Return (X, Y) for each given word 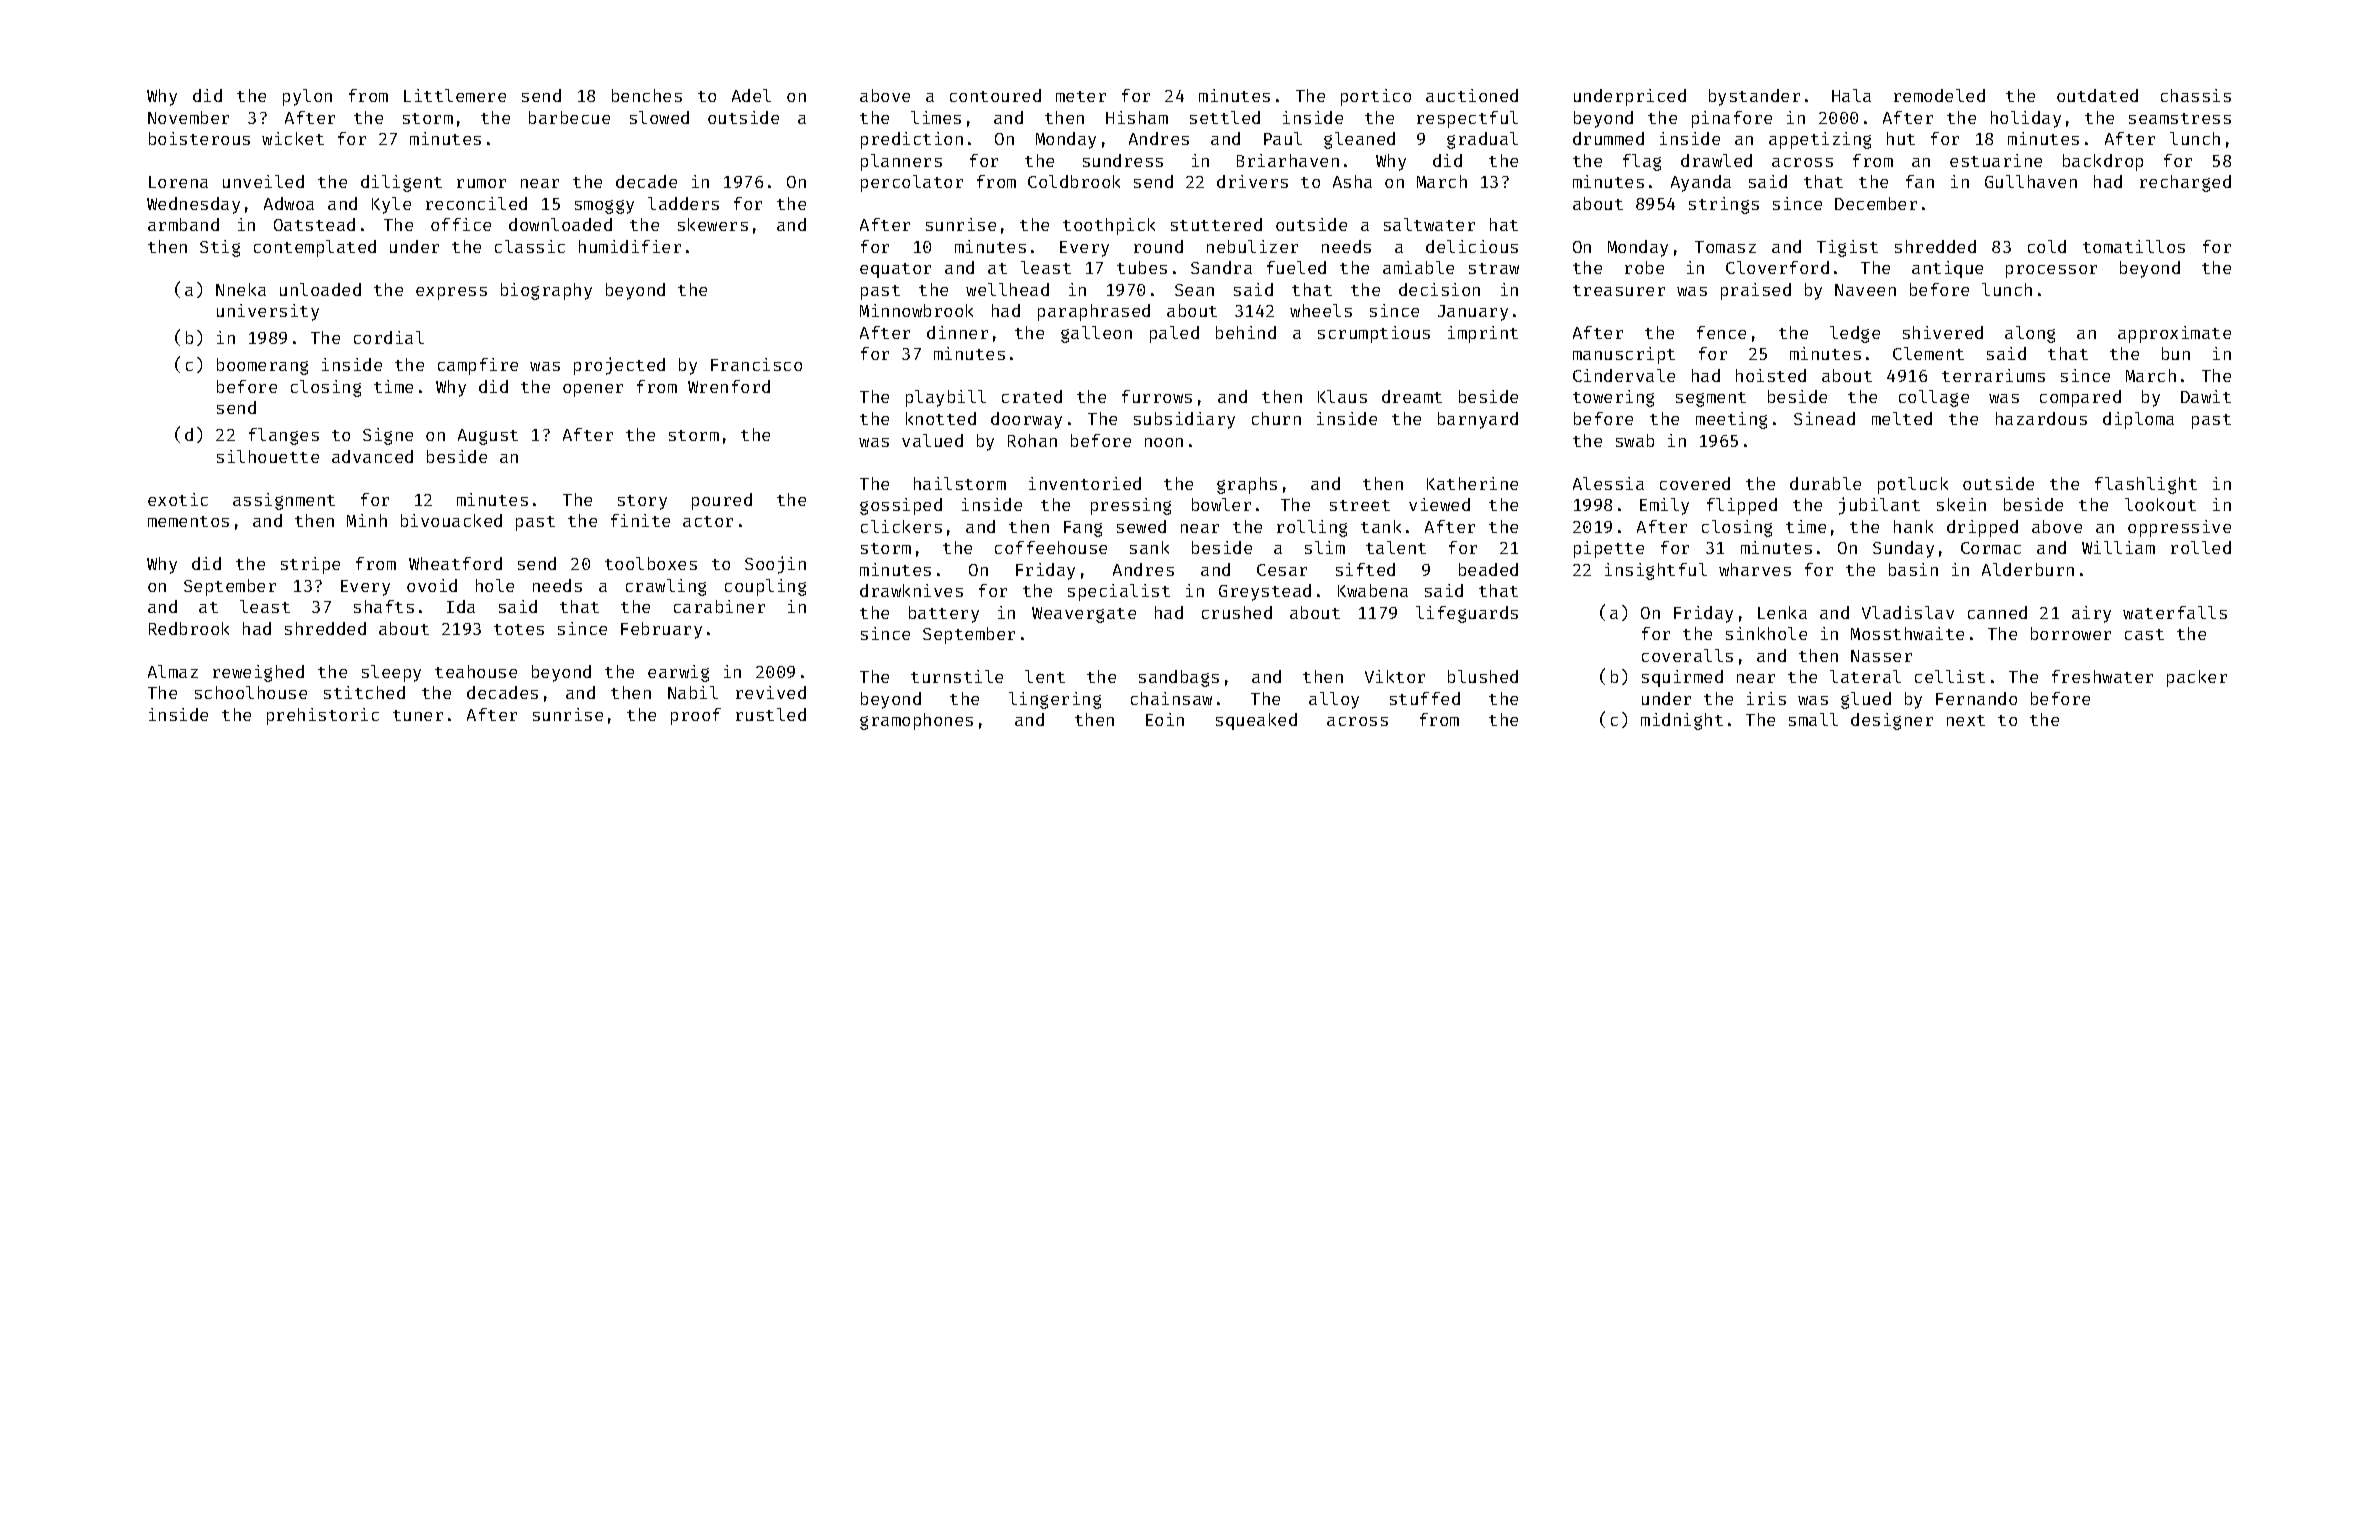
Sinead (1824, 418)
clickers (901, 526)
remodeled (1939, 95)
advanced (372, 456)
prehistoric (323, 716)
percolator (912, 183)
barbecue (569, 117)
